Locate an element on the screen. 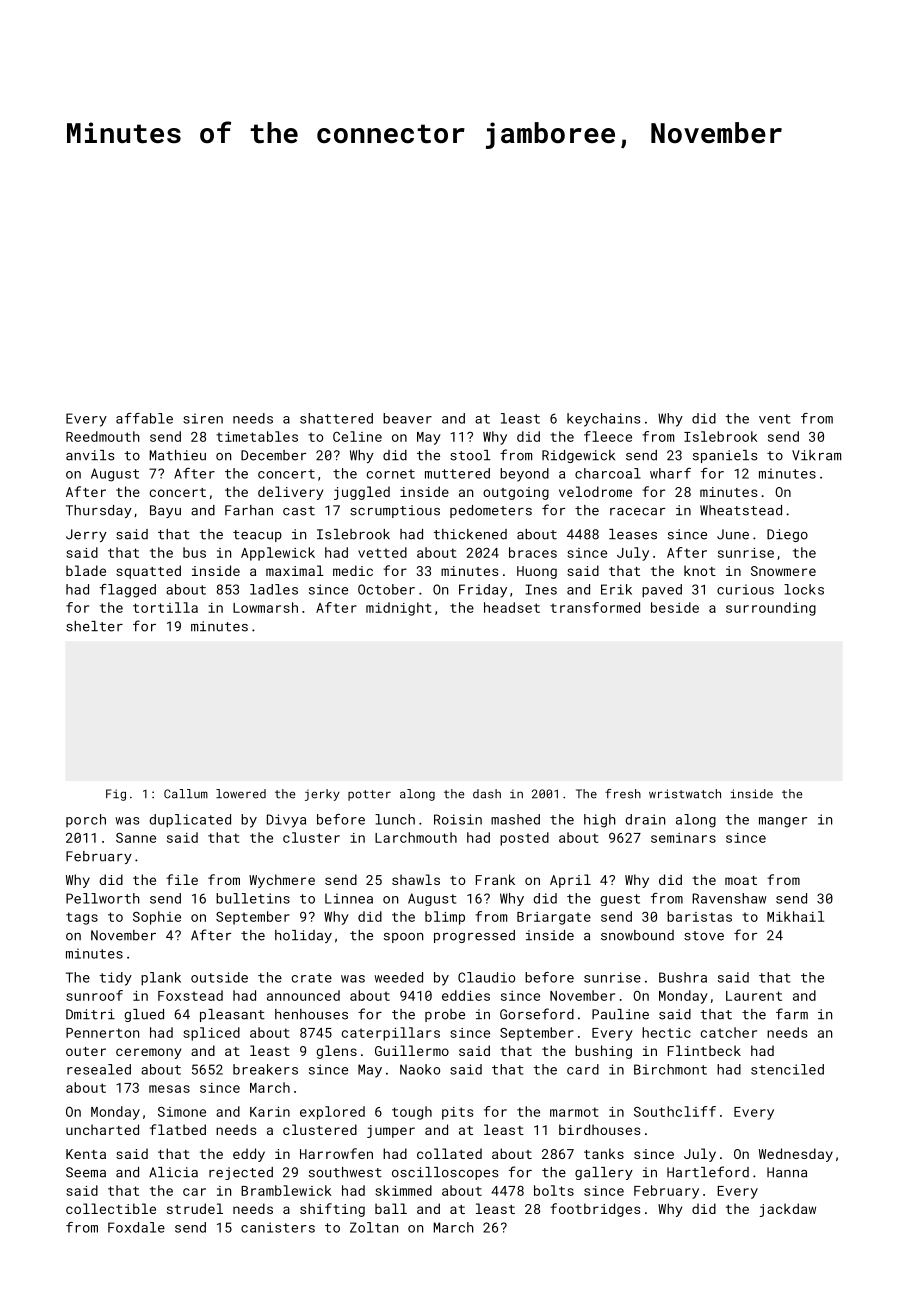 The width and height of the screenshot is (908, 1316). Frank is located at coordinates (495, 879).
